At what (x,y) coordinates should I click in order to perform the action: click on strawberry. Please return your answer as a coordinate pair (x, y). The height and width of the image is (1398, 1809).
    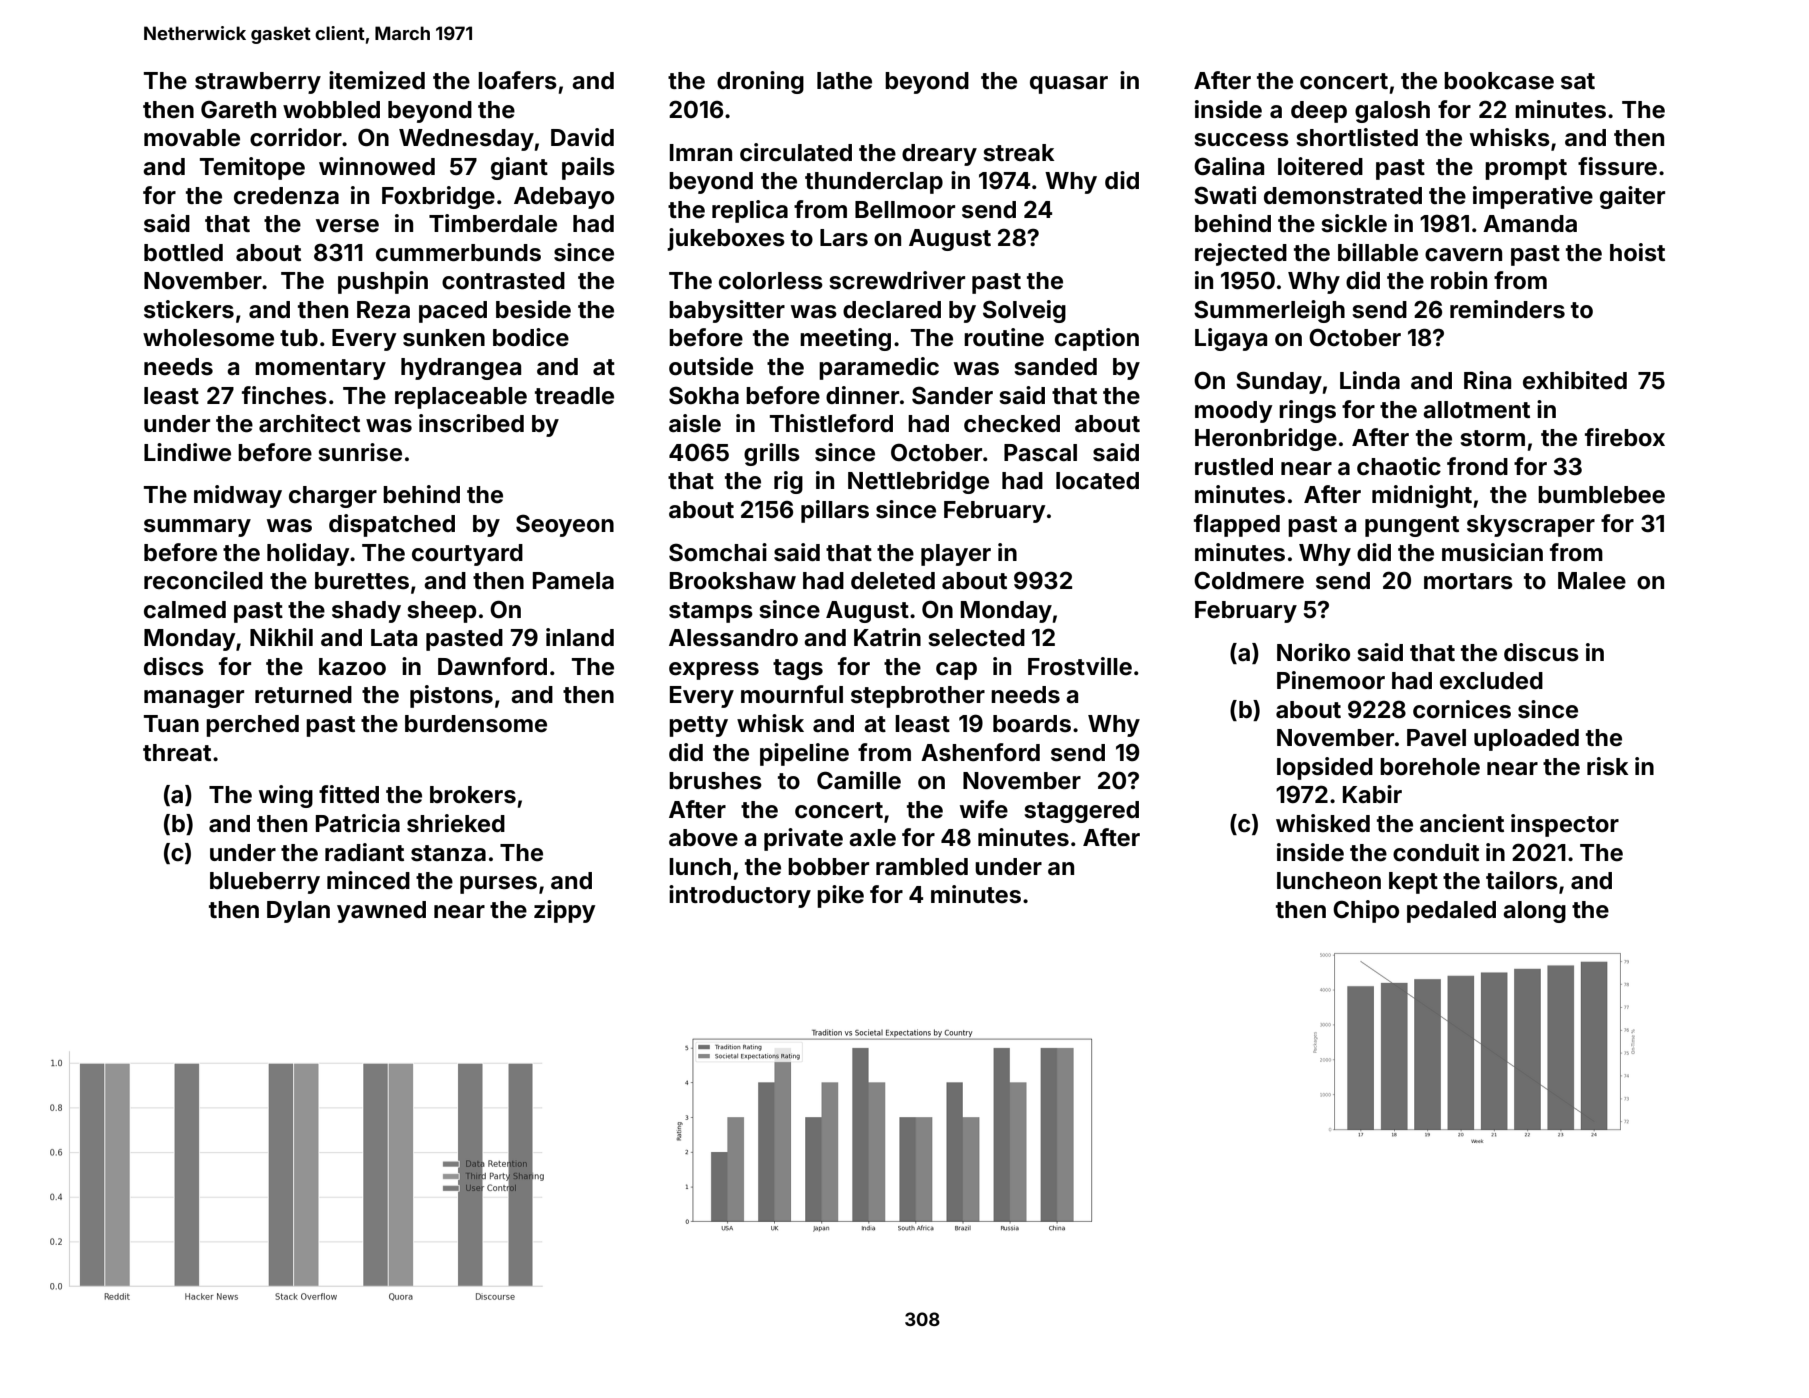
    Looking at the image, I should click on (258, 83).
